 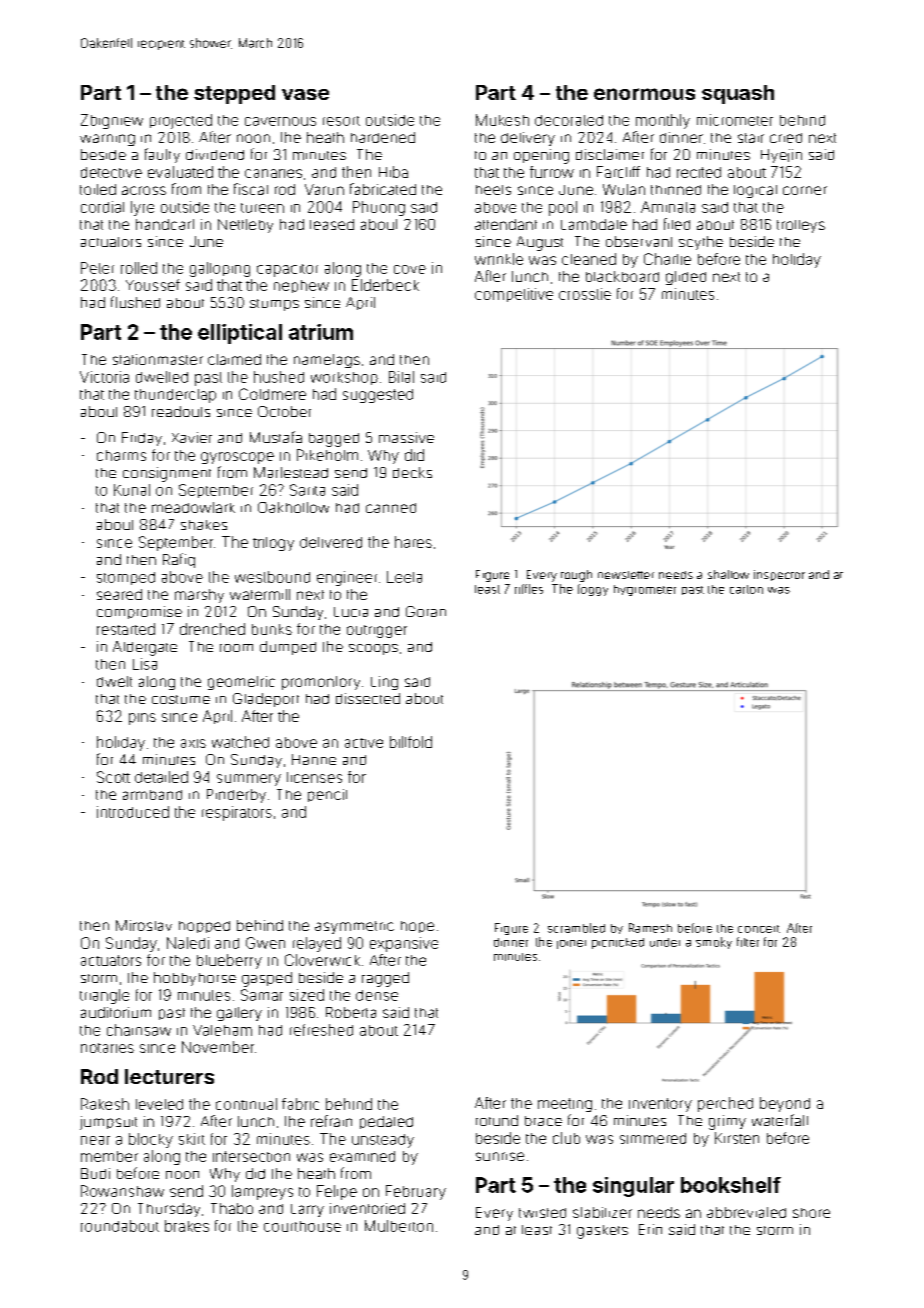 What do you see at coordinates (411, 742) in the screenshot?
I see `billfold` at bounding box center [411, 742].
